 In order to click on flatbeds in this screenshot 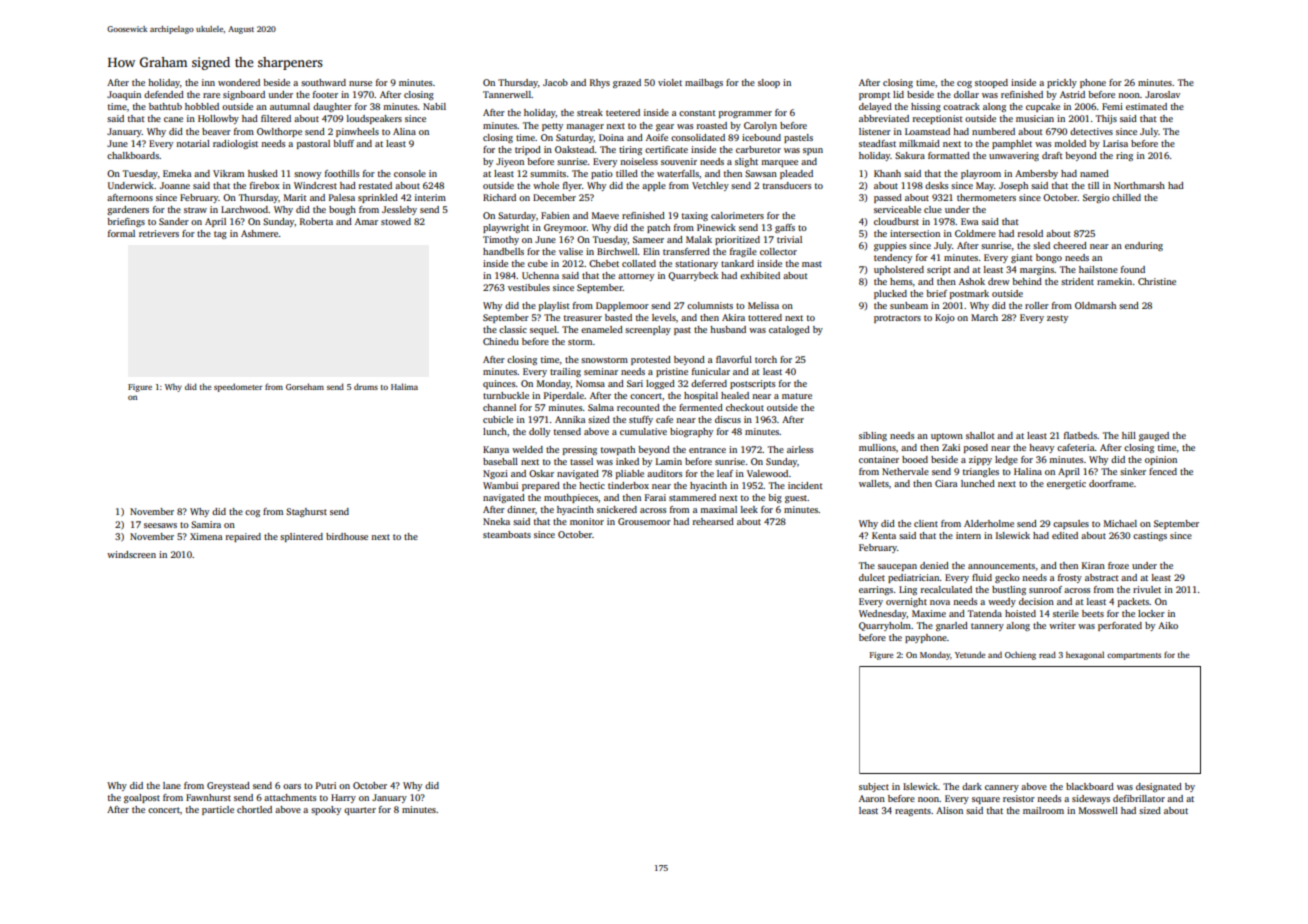, I will do `click(1080, 435)`.
